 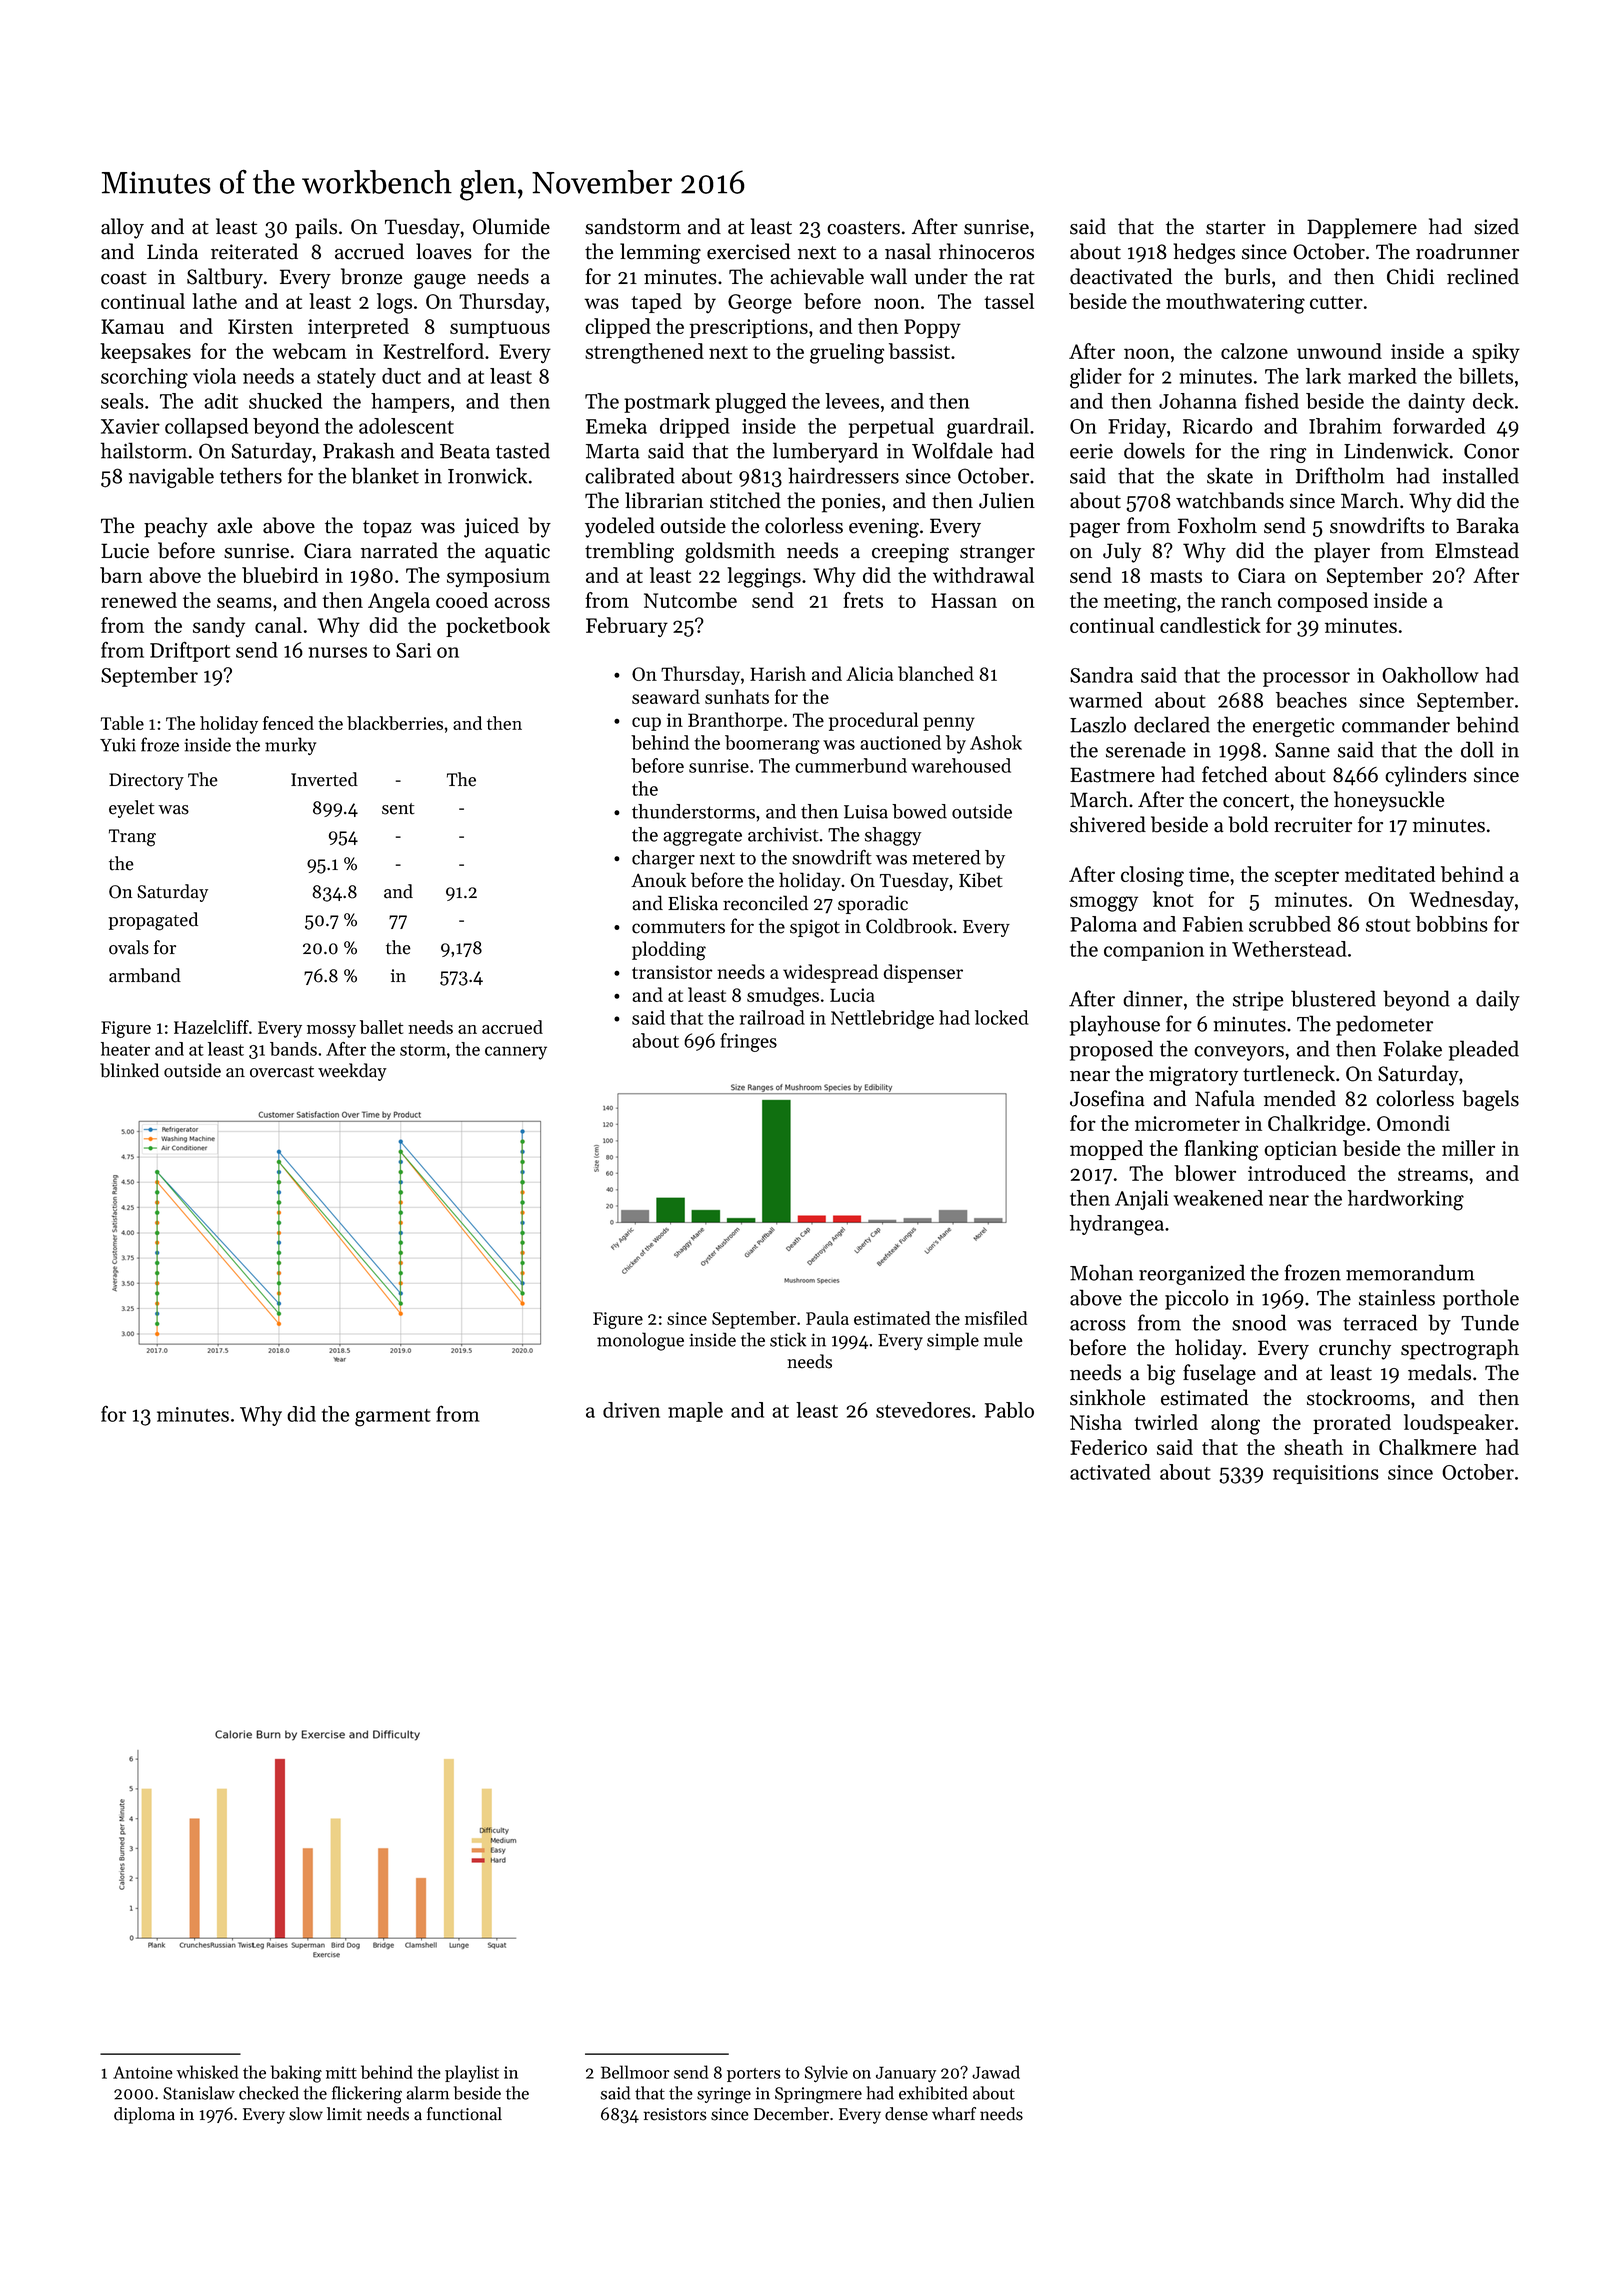 What do you see at coordinates (511, 226) in the page?
I see `Olumide` at bounding box center [511, 226].
